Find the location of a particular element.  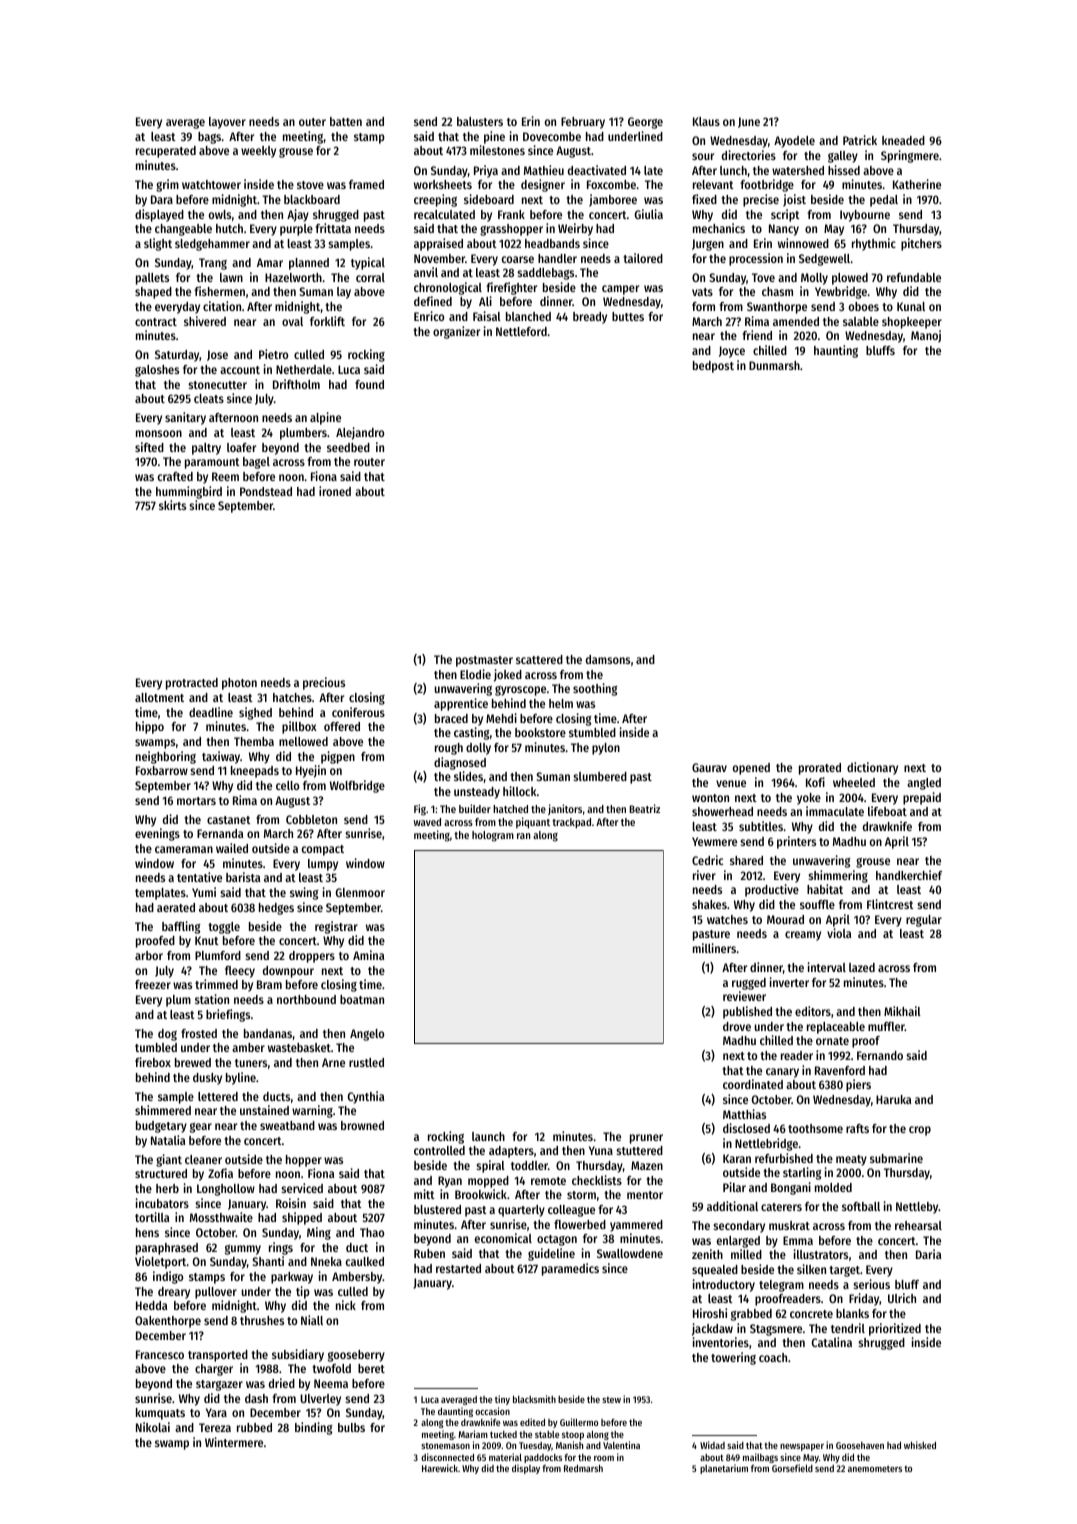

paltry is located at coordinates (206, 449).
